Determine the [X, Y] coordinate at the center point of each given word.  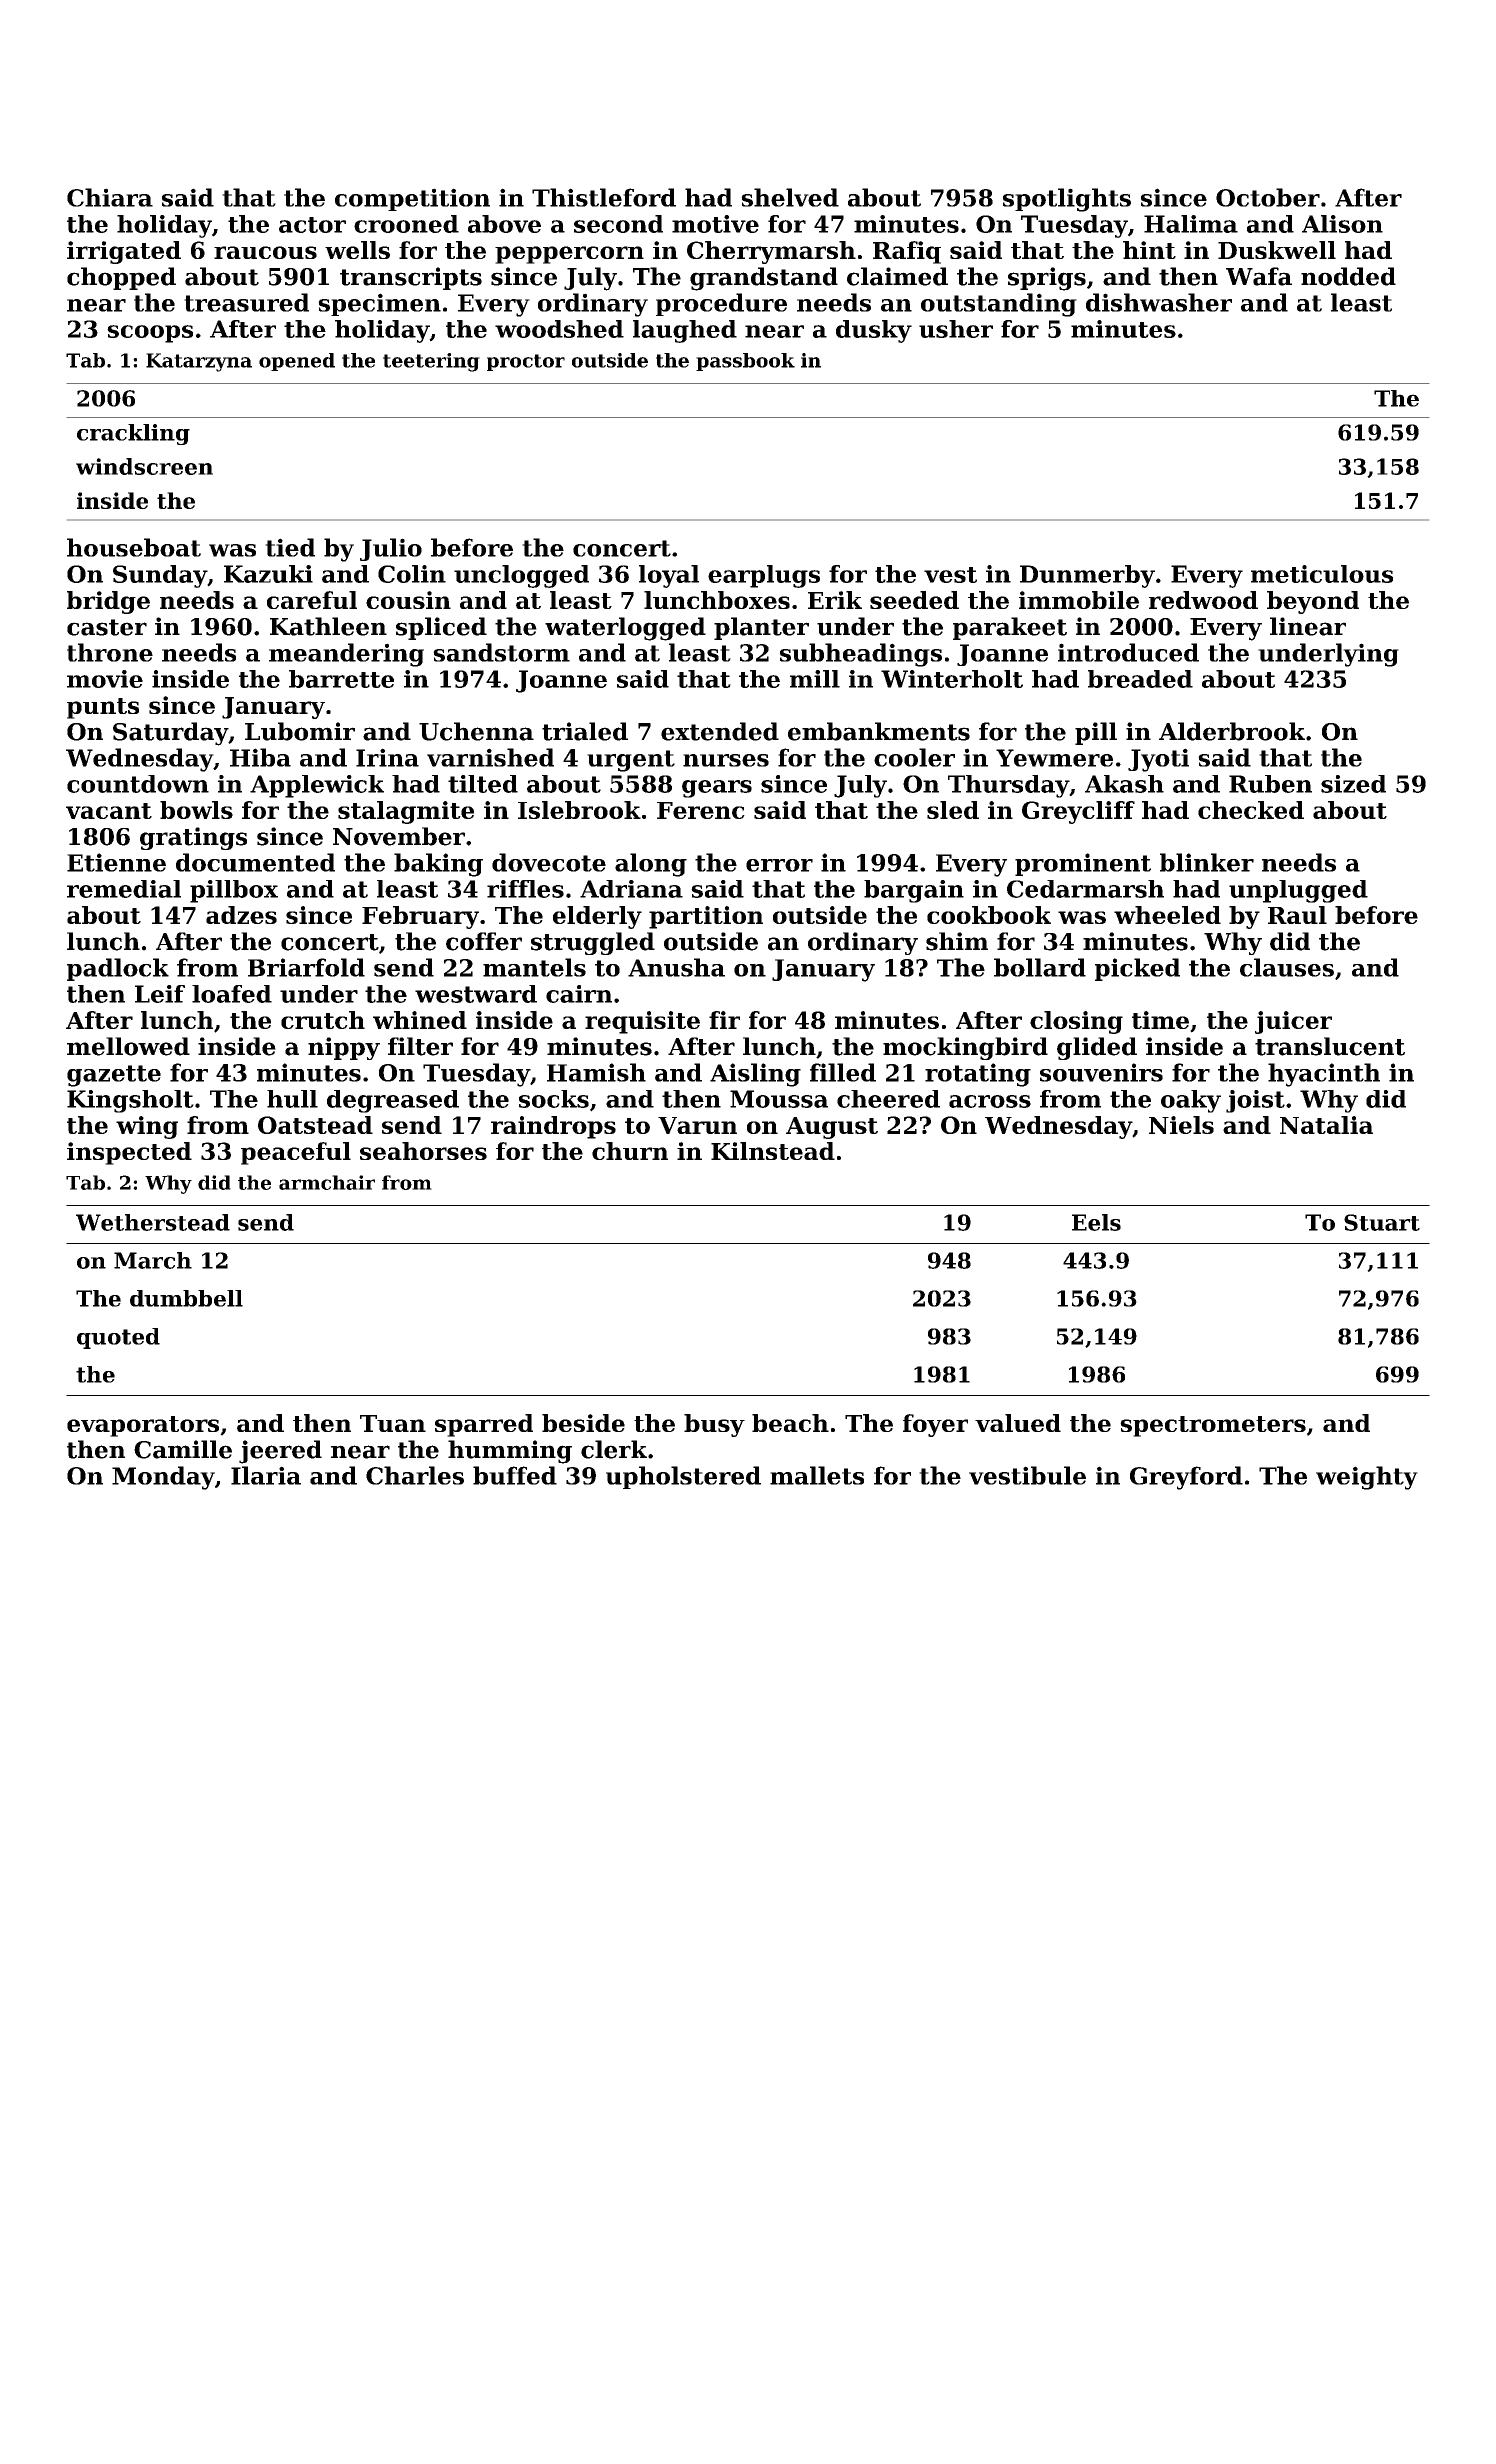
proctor [526, 362]
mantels [534, 967]
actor [312, 225]
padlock [118, 969]
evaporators [143, 1426]
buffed [515, 1475]
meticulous [1322, 574]
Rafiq [907, 252]
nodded [1348, 276]
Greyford [1186, 1478]
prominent [1083, 864]
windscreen [144, 466]
